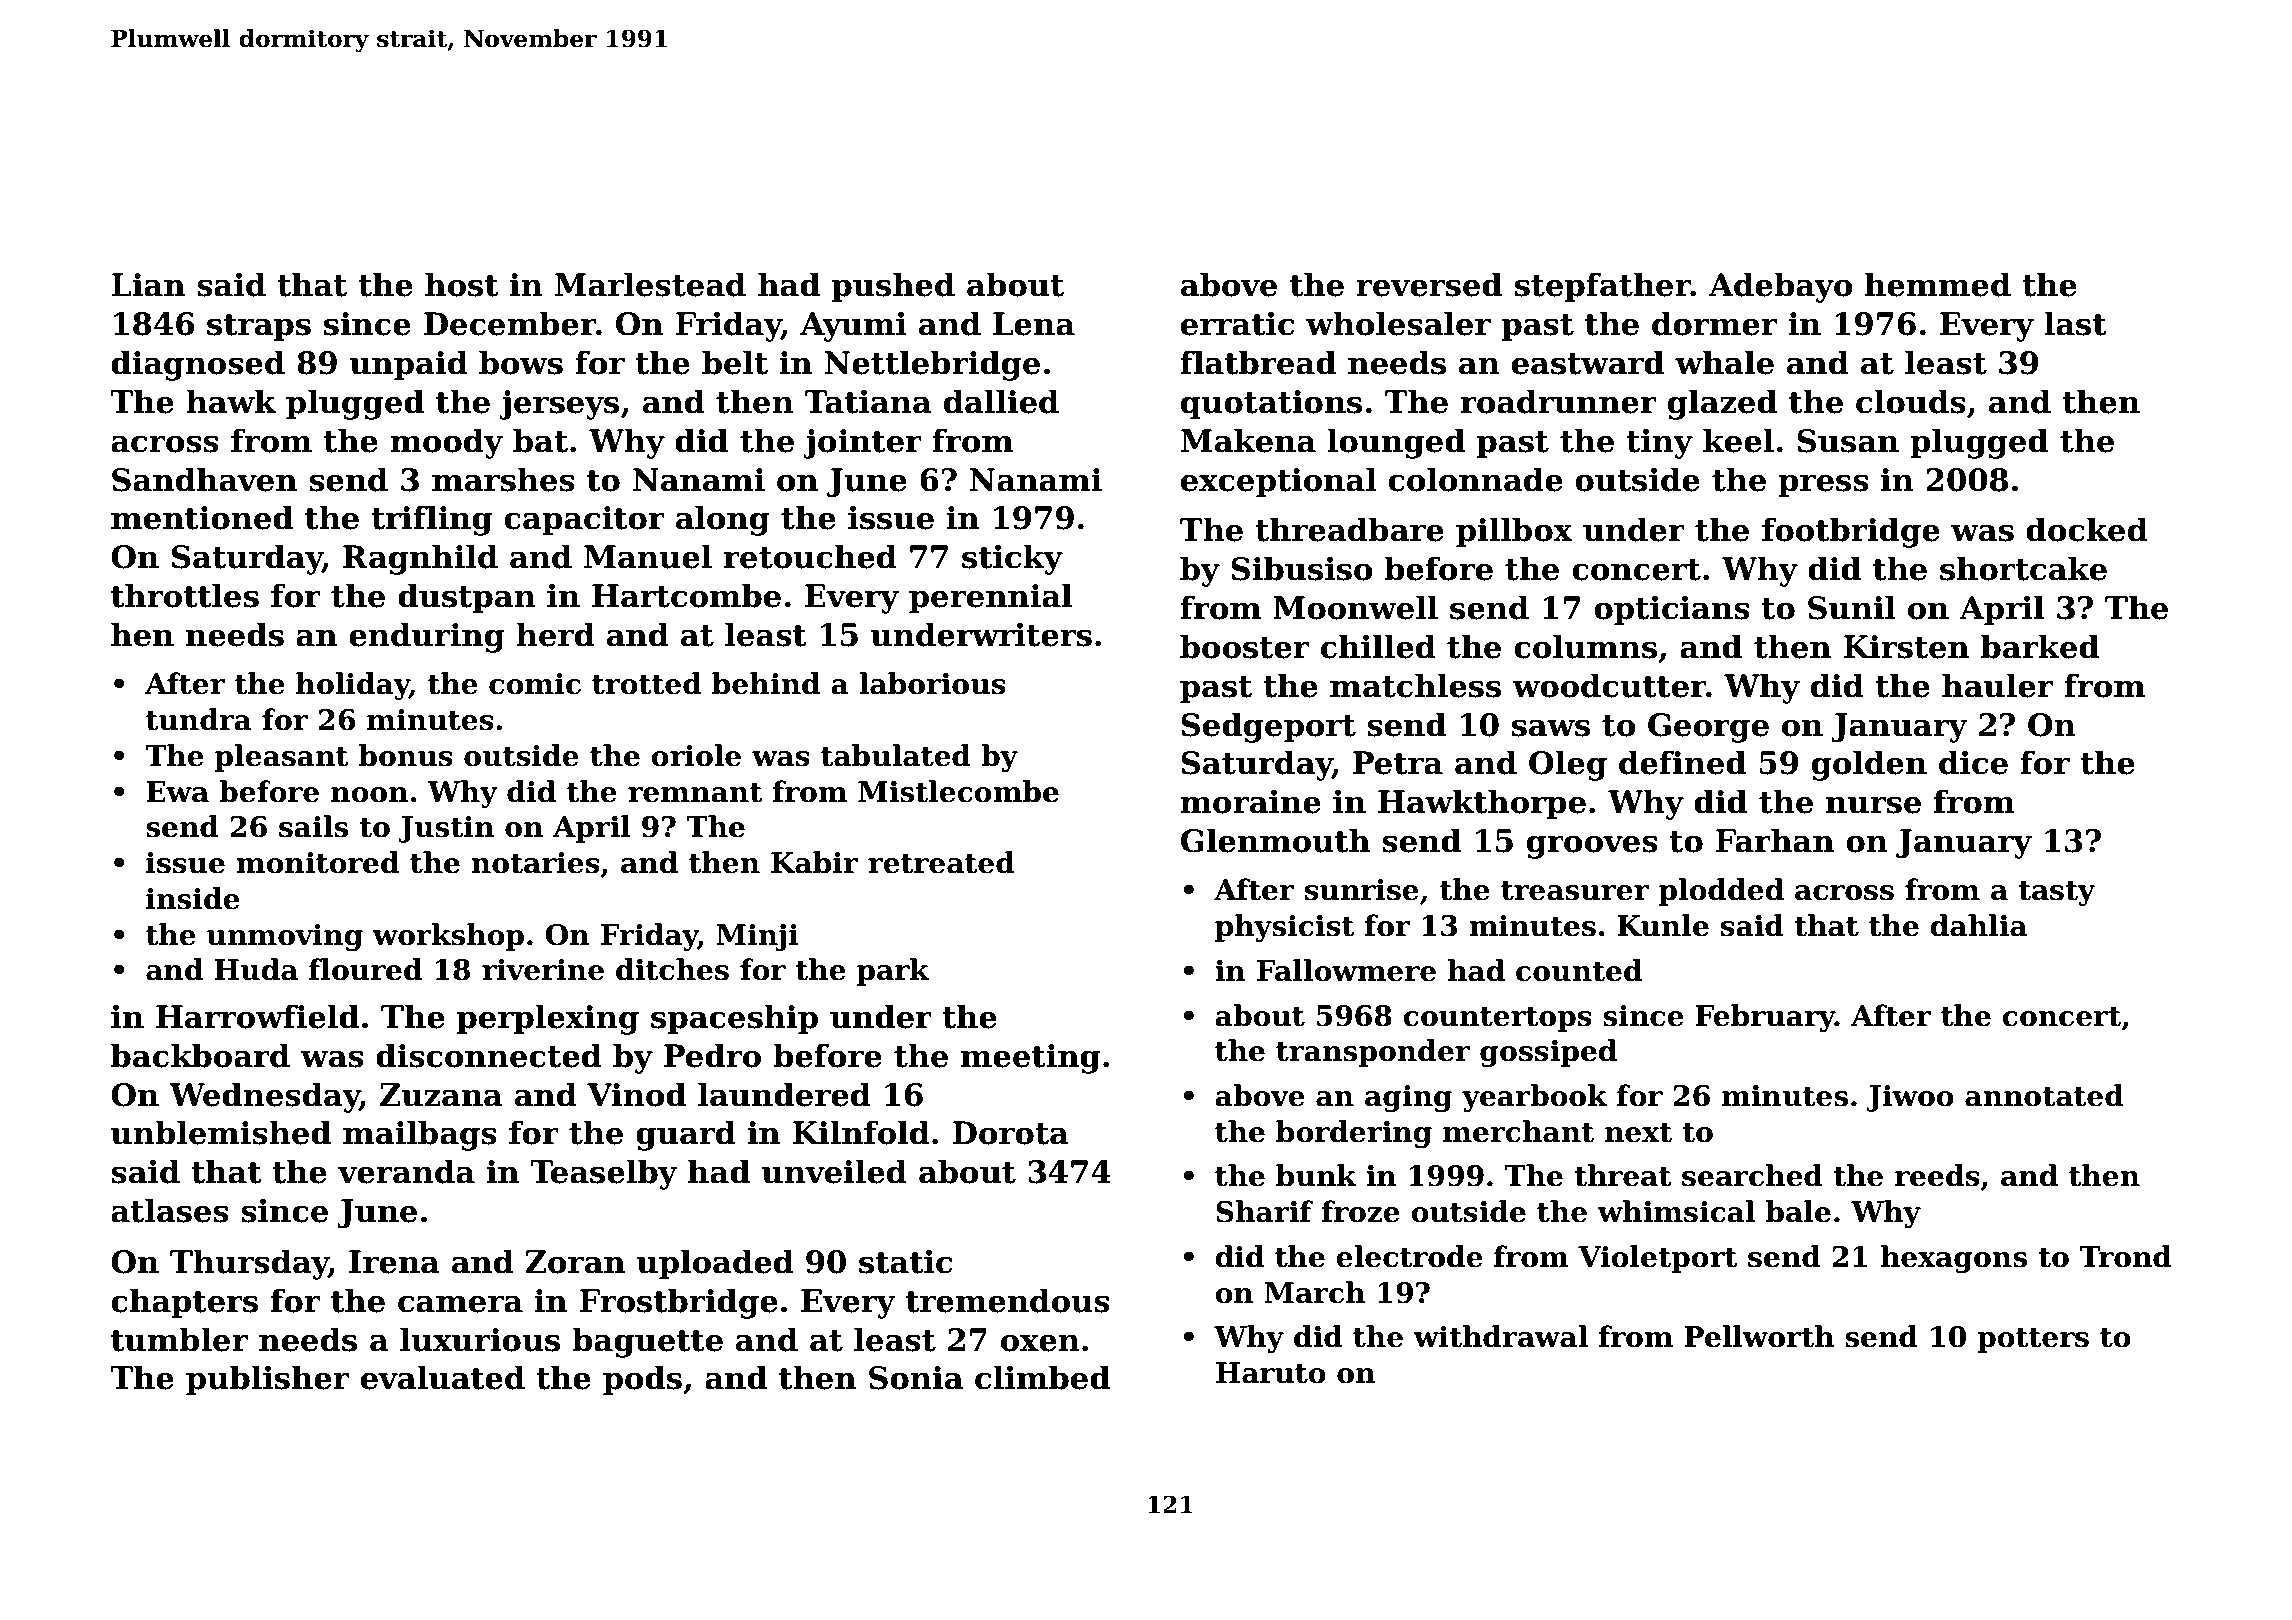 This screenshot has width=2292, height=1620. Describe the element at coordinates (221, 1132) in the screenshot. I see `unblemished` at that location.
